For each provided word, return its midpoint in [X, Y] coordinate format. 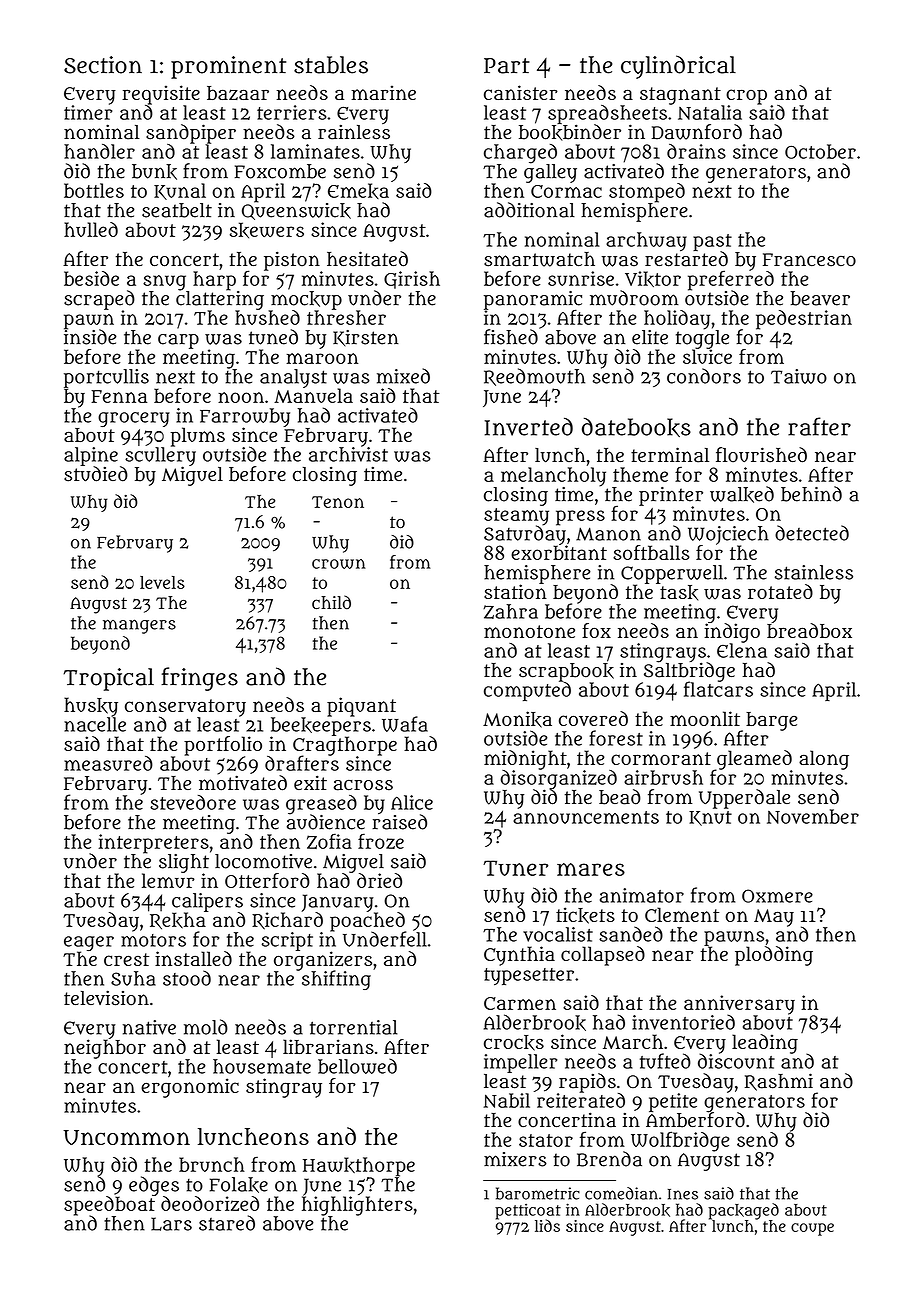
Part [507, 66]
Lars [171, 1224]
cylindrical [678, 67]
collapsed [603, 956]
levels [162, 582]
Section [103, 65]
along [824, 760]
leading [765, 1044]
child [331, 602]
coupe [812, 1229]
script [287, 941]
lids [547, 1225]
